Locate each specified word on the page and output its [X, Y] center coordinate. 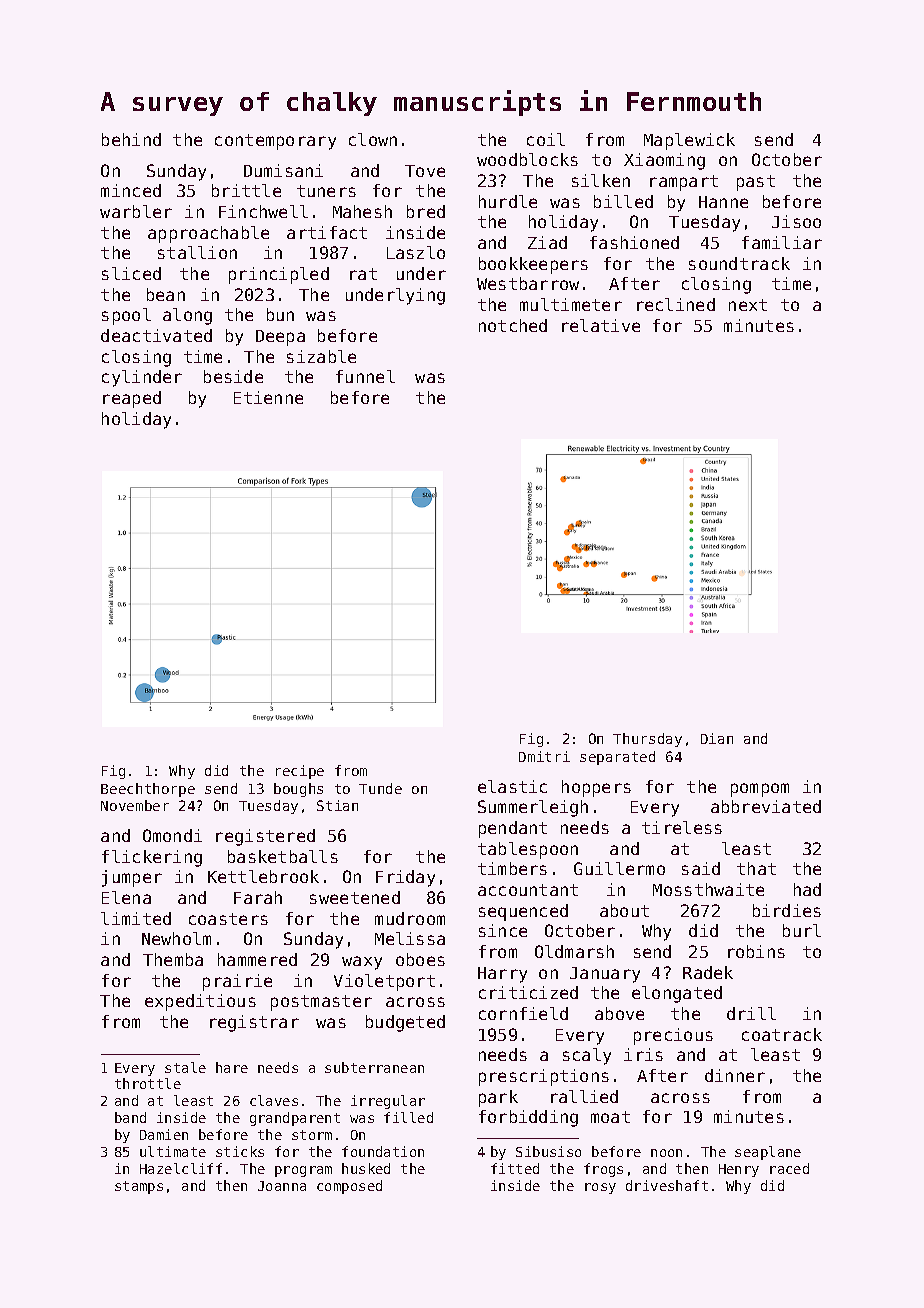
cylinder [142, 378]
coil [546, 139]
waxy [362, 963]
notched [513, 325]
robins [756, 951]
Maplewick [689, 141]
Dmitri [544, 756]
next [748, 305]
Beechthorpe [148, 790]
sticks [240, 1151]
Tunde [380, 788]
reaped [132, 399]
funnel [365, 376]
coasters [228, 919]
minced [131, 190]
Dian [717, 738]
